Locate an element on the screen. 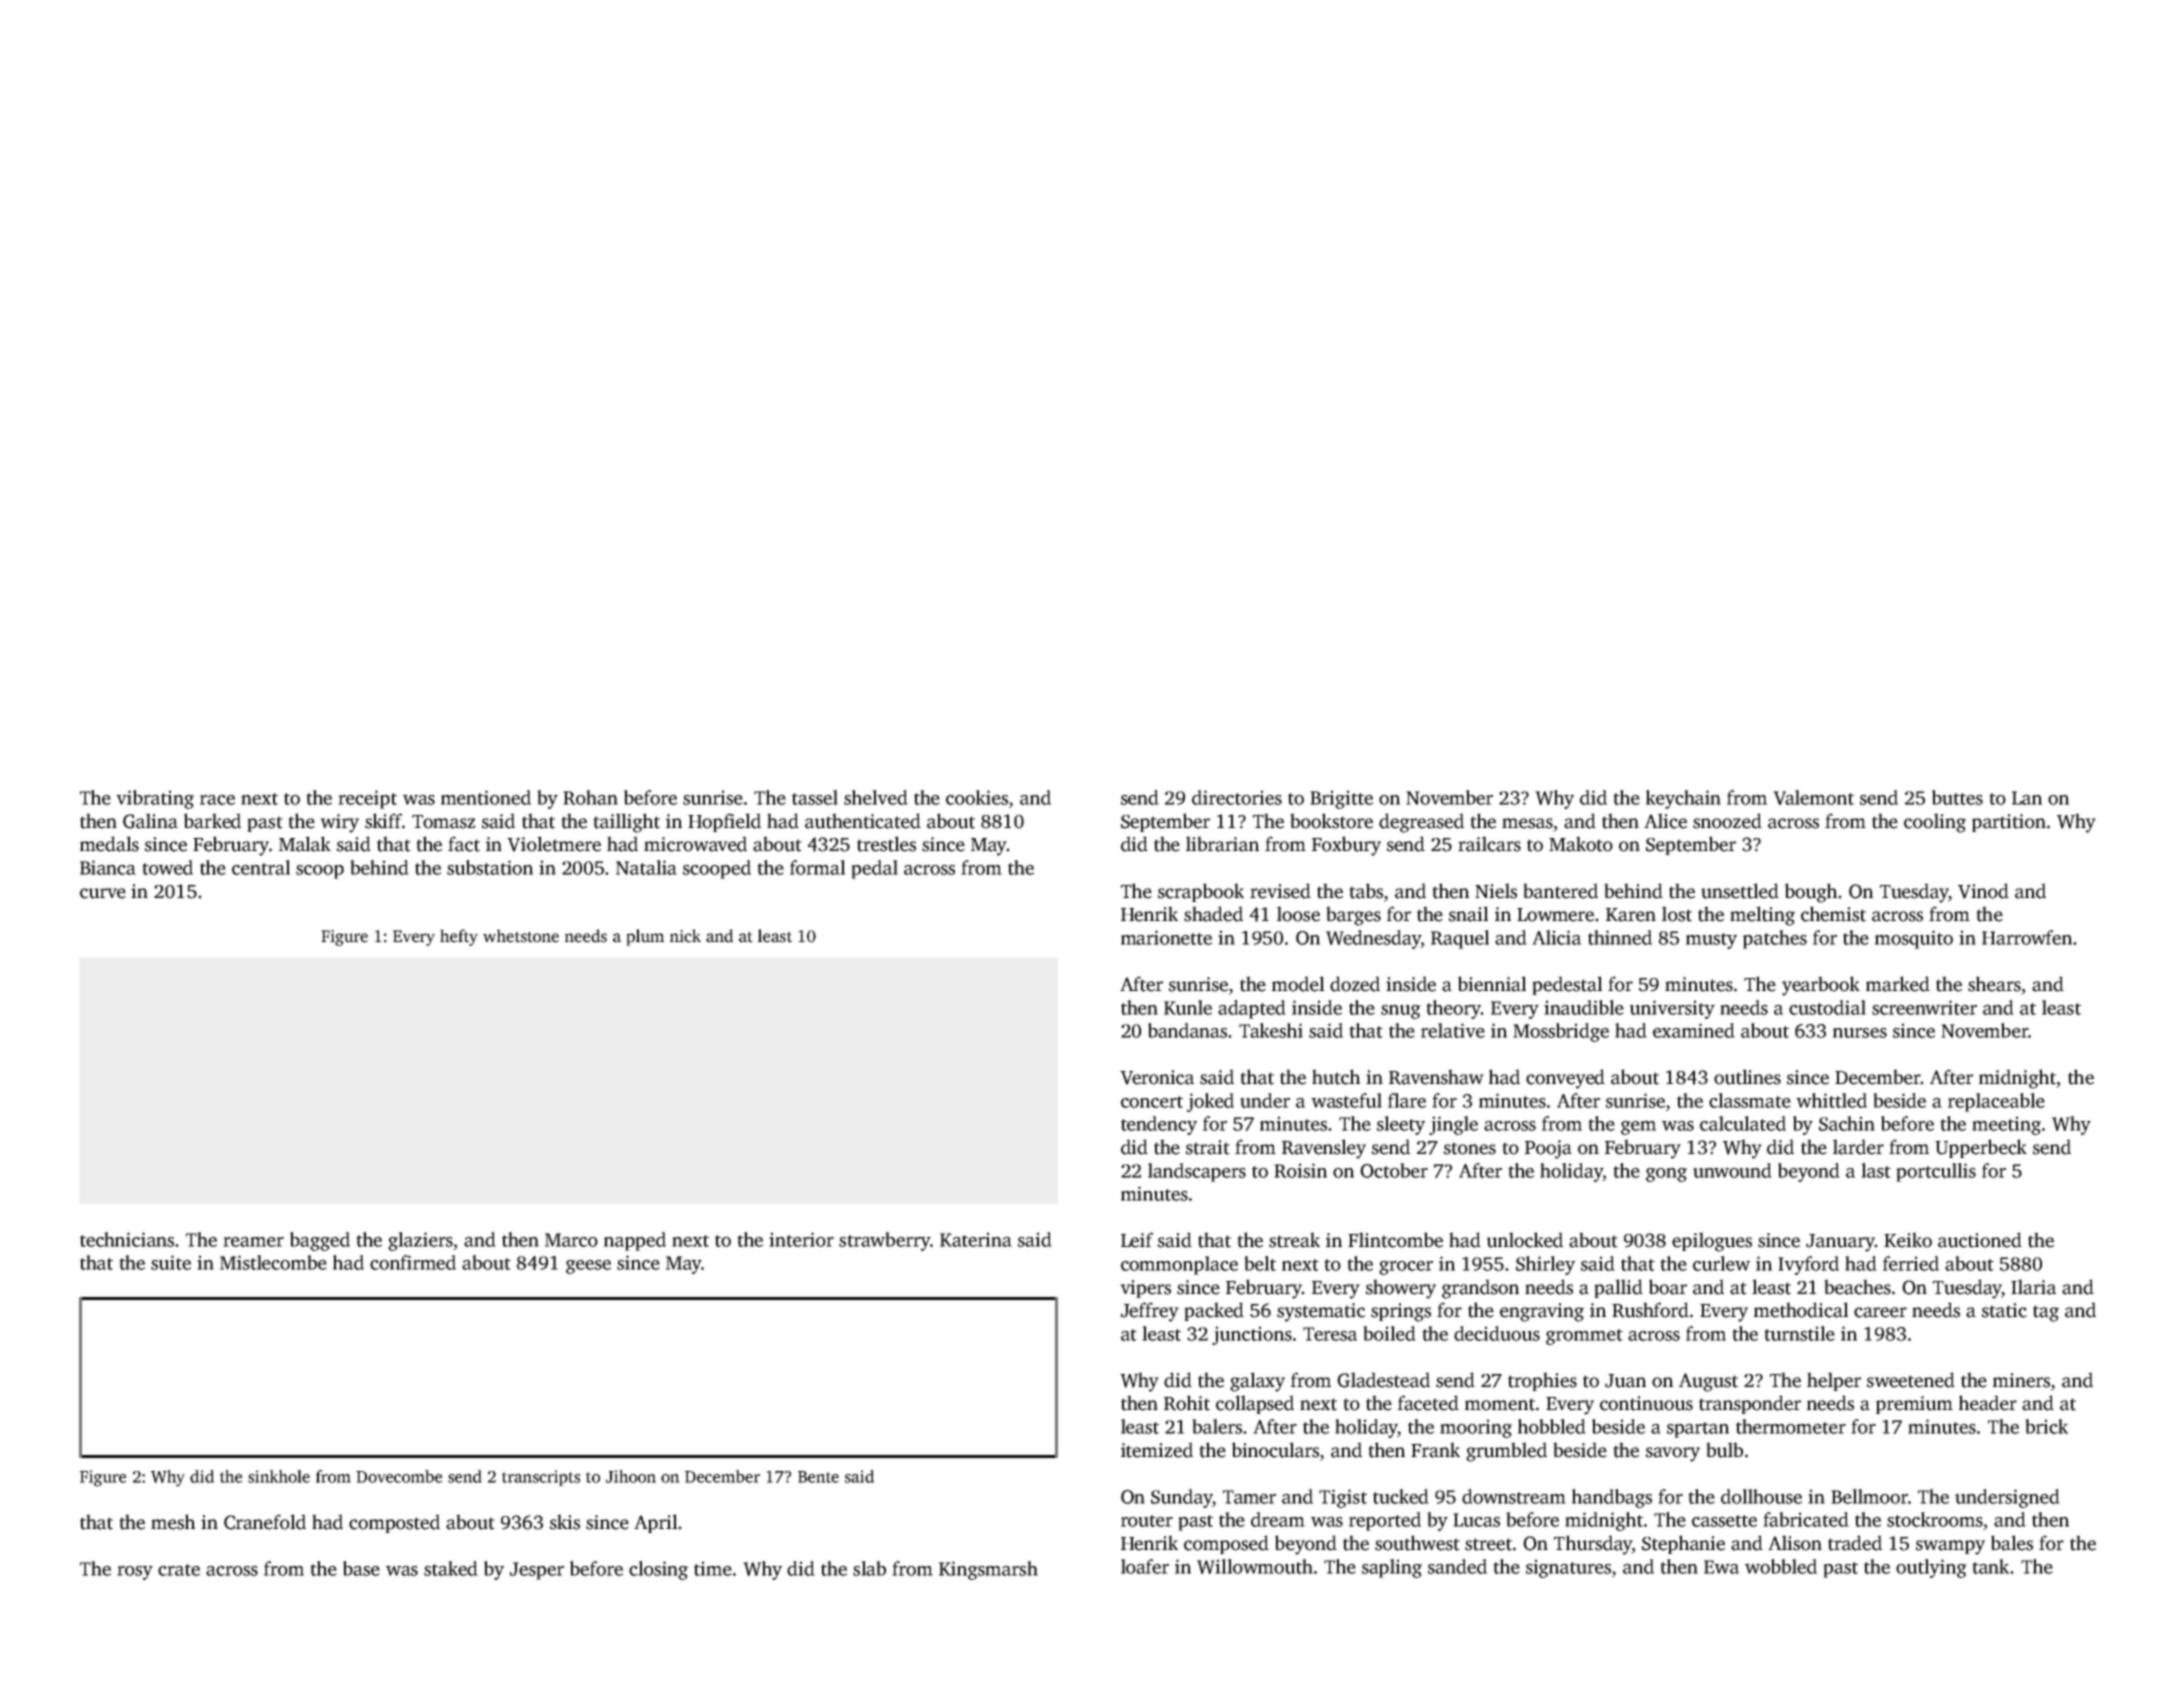  Rohan is located at coordinates (590, 797).
